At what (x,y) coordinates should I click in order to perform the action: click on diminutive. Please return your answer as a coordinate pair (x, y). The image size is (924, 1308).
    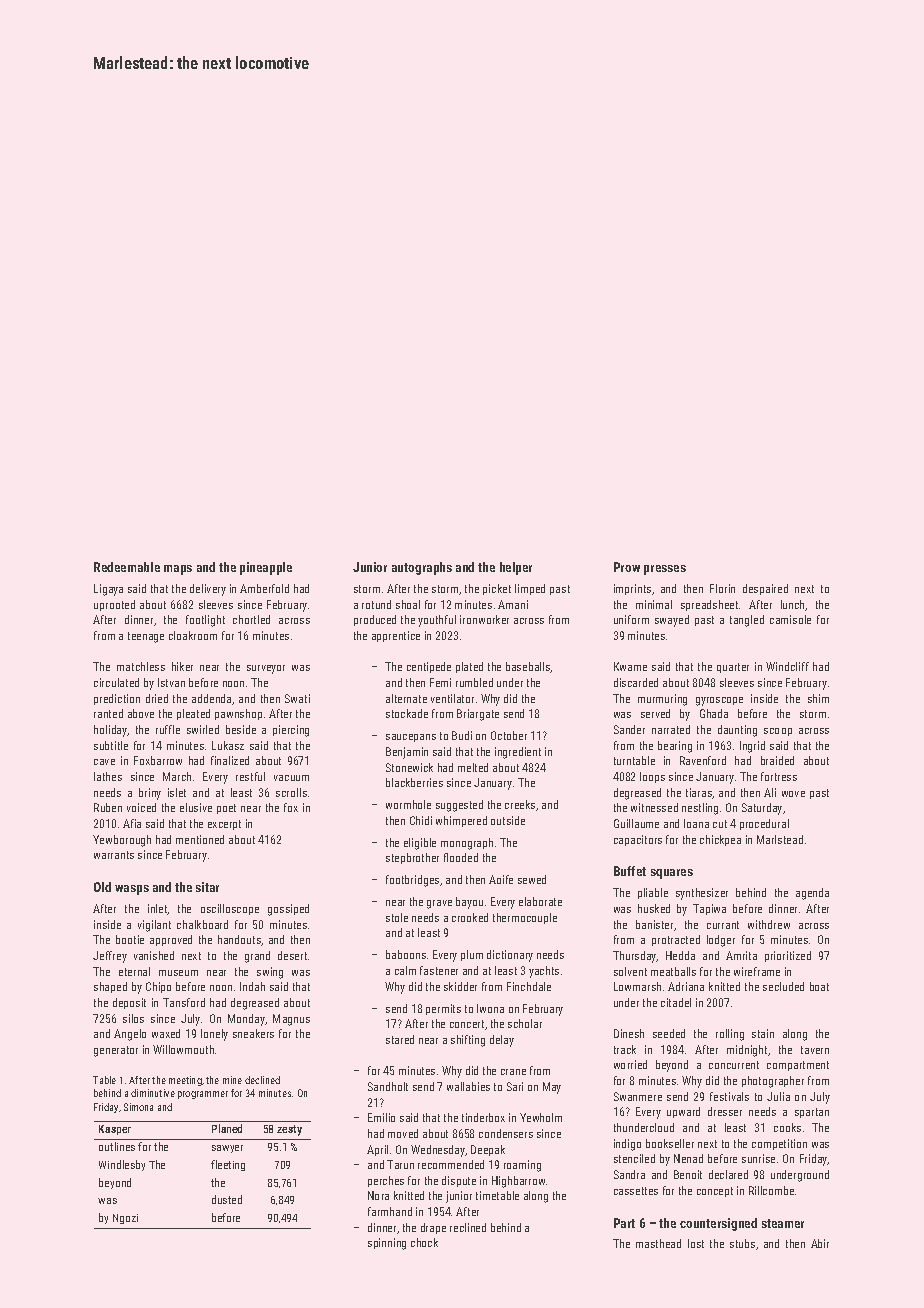
    Looking at the image, I should click on (153, 1093).
